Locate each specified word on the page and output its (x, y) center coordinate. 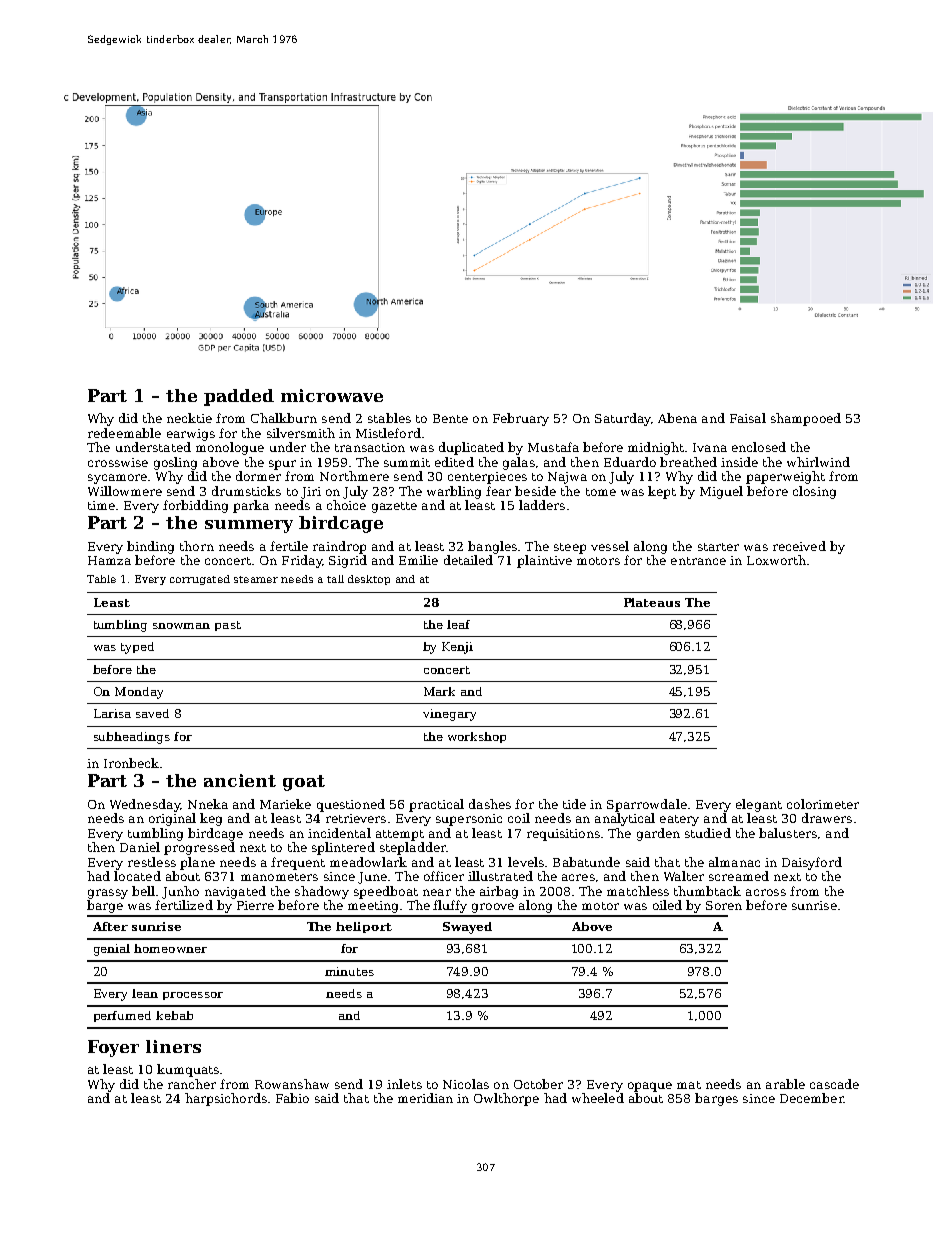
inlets (404, 1084)
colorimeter (823, 804)
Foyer (113, 1048)
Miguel (721, 492)
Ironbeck (131, 763)
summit (407, 462)
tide (574, 804)
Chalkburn (284, 418)
